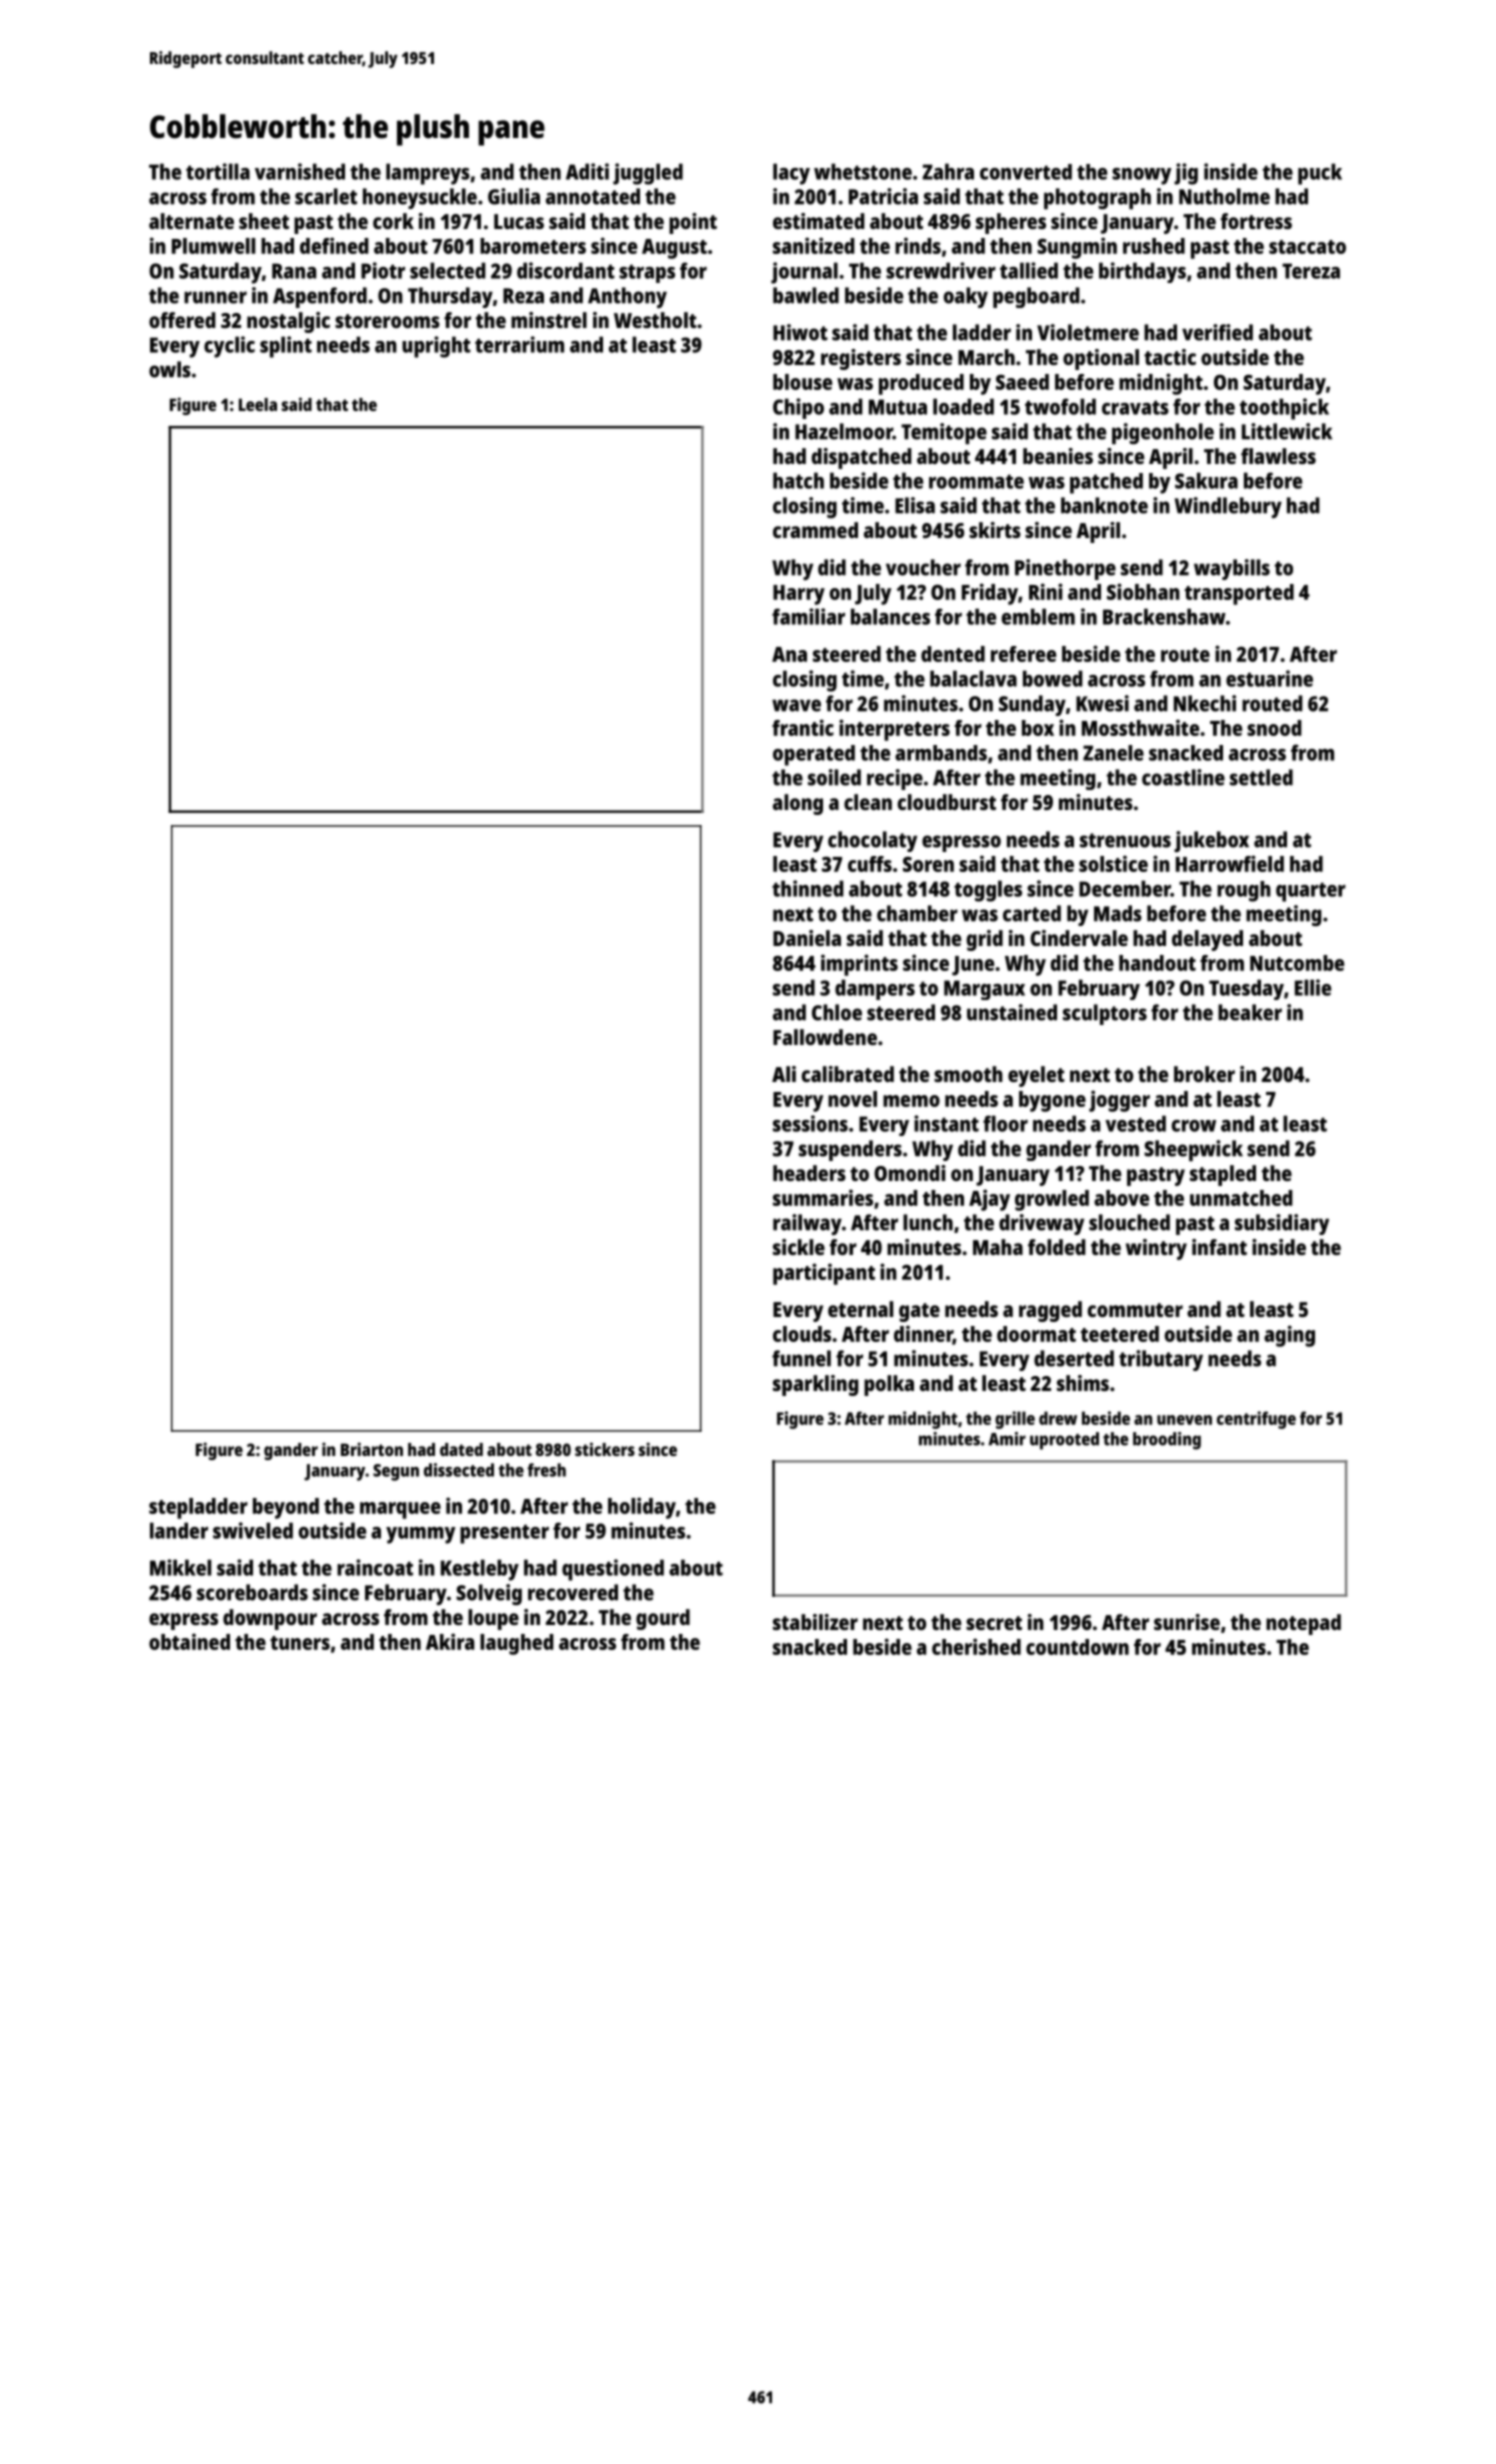 The width and height of the screenshot is (1496, 2464). I want to click on railway, so click(807, 1224).
